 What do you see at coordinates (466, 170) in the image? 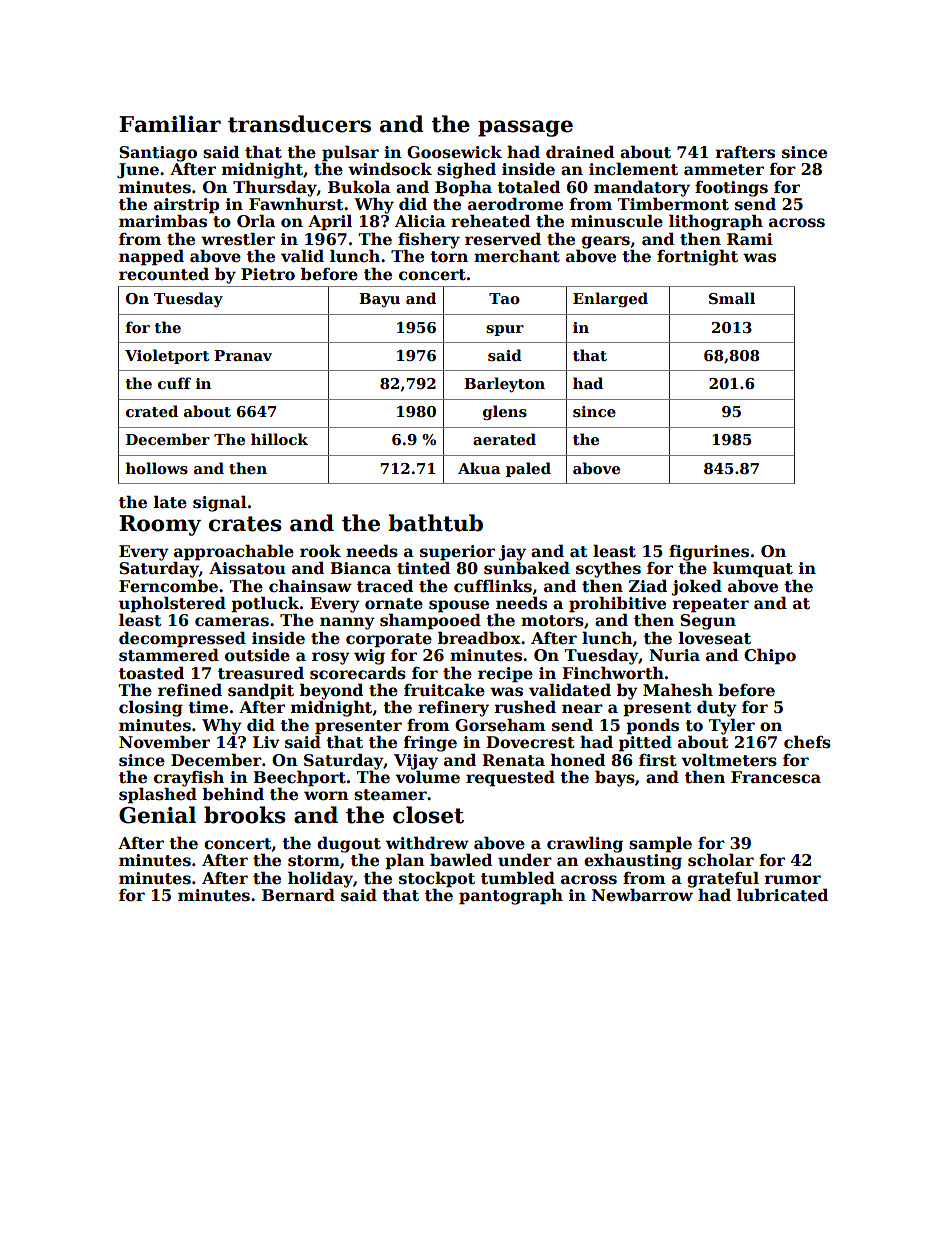
I see `sighed` at bounding box center [466, 170].
